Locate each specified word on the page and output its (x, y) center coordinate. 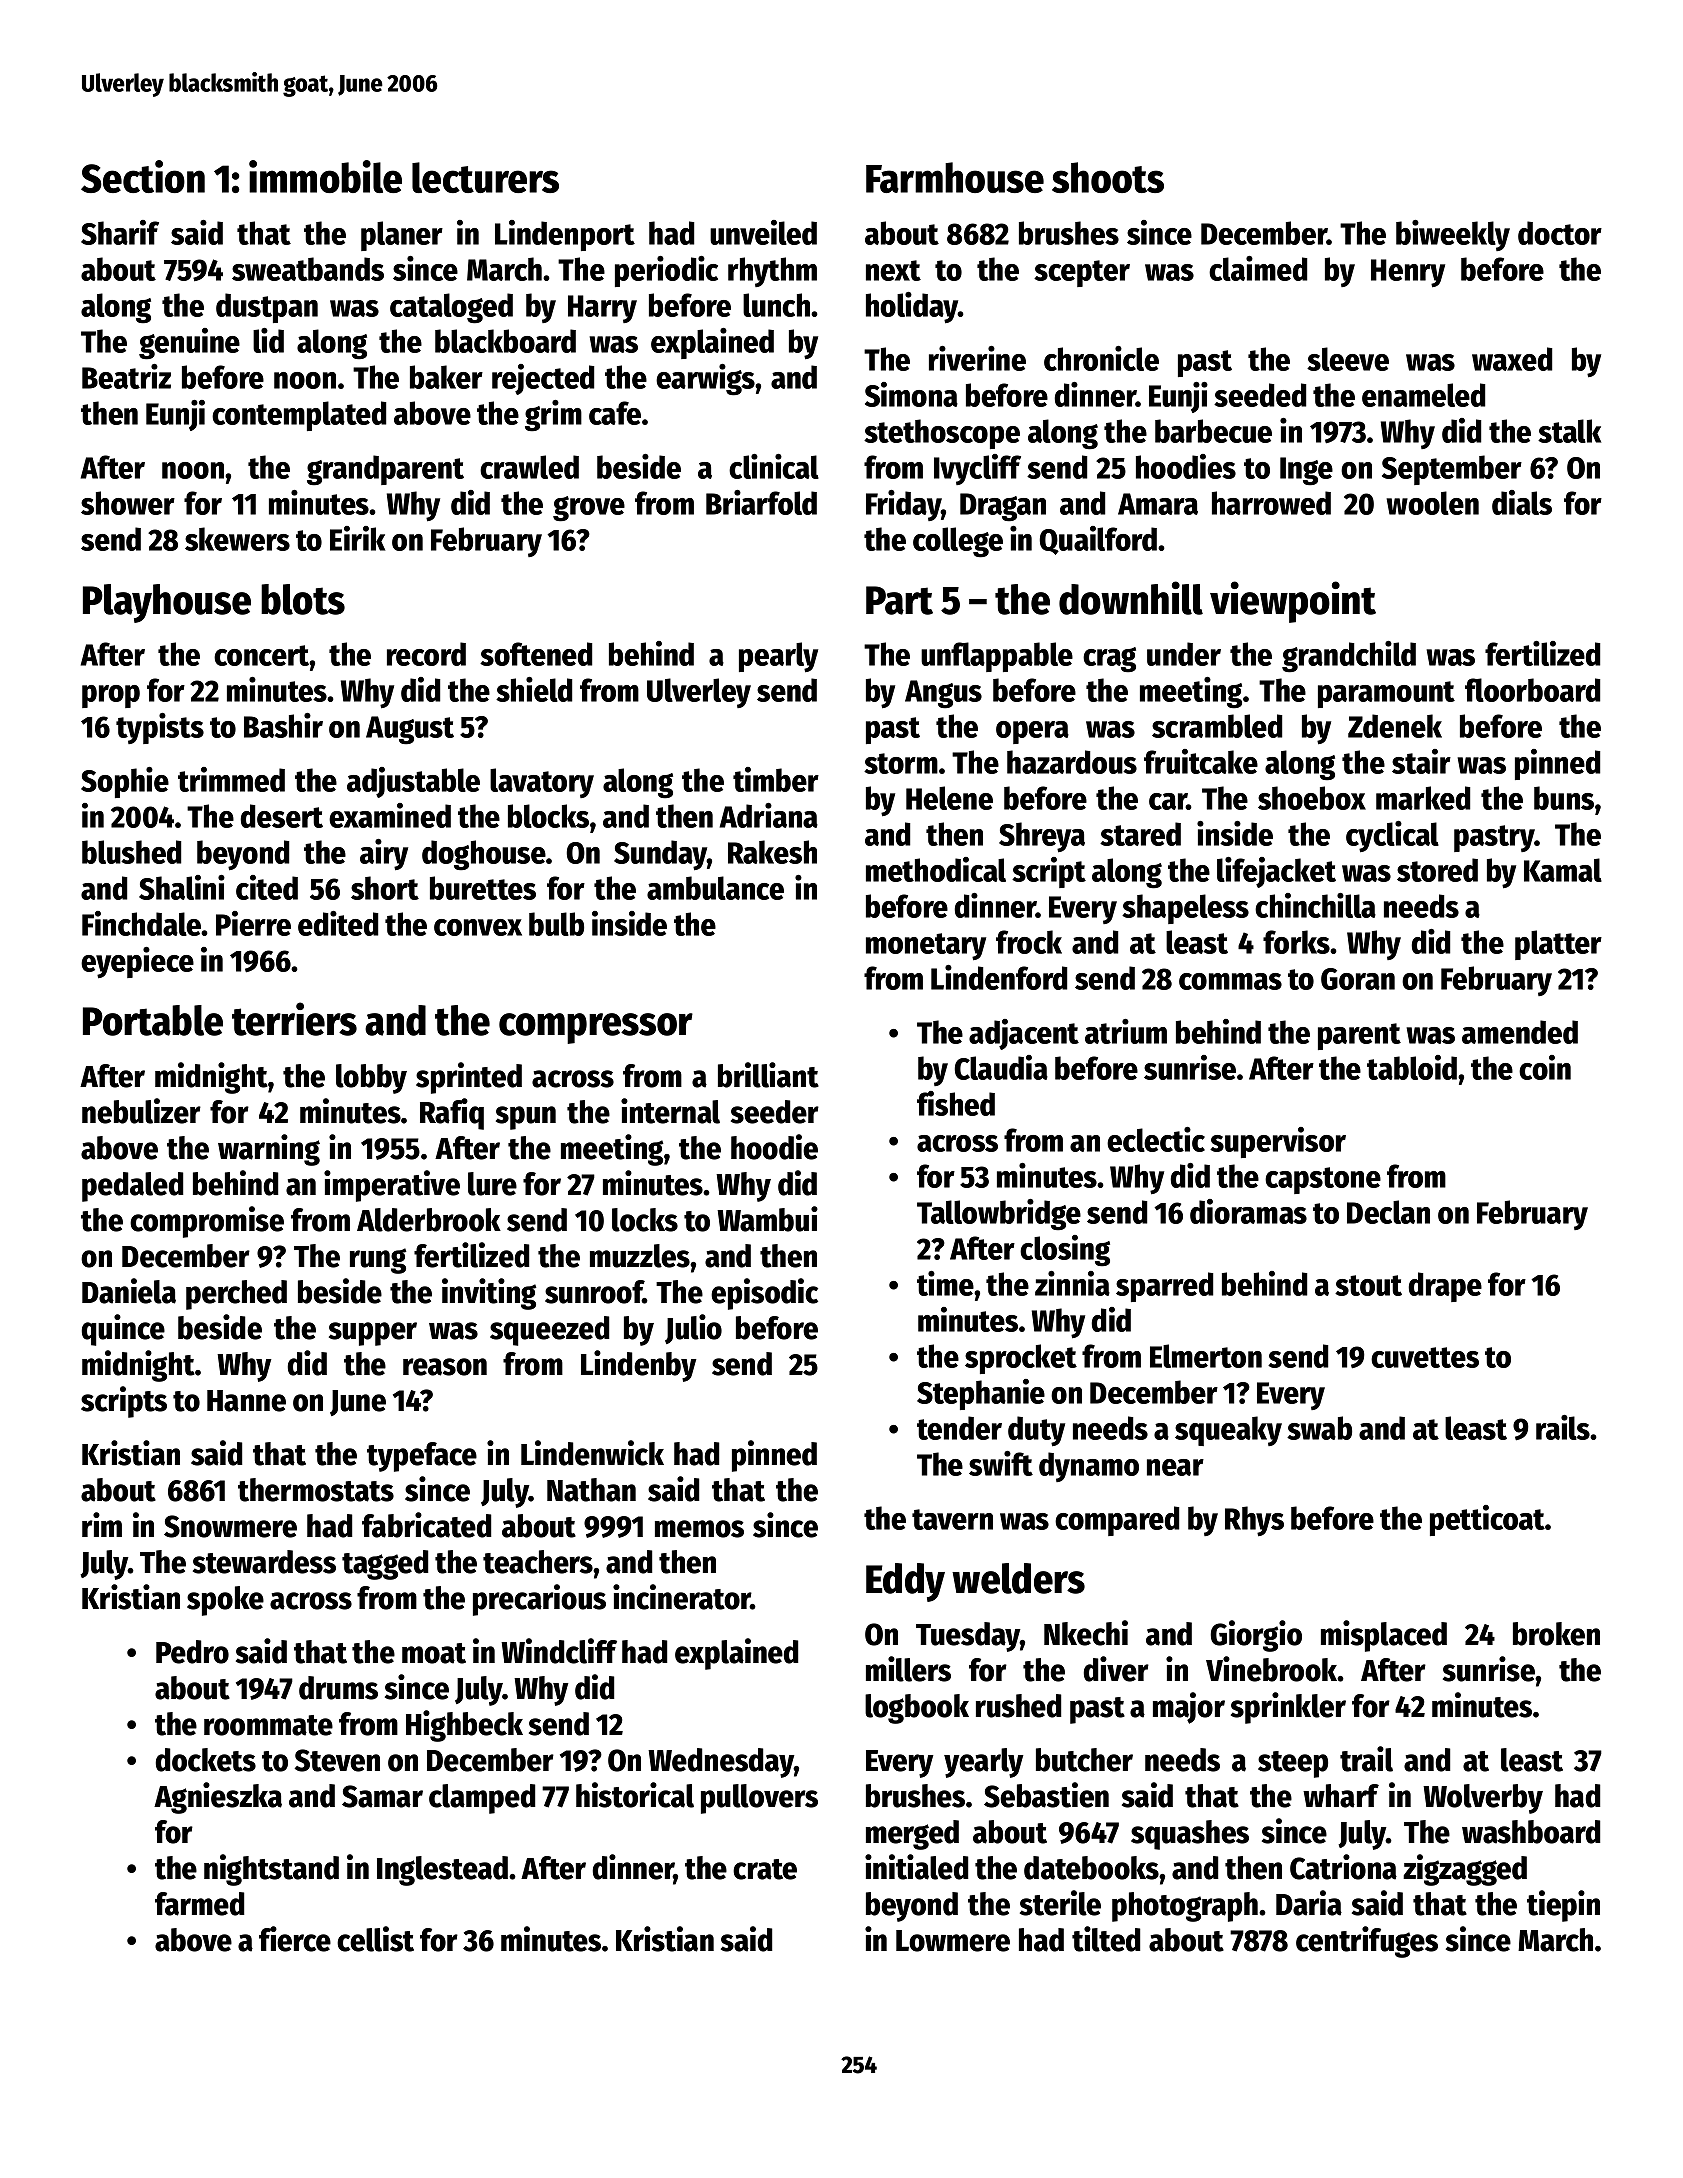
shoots (1108, 177)
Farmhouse (955, 177)
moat (434, 1653)
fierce (295, 1939)
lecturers (485, 177)
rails (1563, 1427)
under (1184, 654)
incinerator (682, 1597)
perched (236, 1295)
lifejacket (1276, 872)
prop (111, 696)
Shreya (1042, 837)
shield (534, 689)
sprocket (1021, 1359)
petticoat (1487, 1520)
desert (281, 816)
